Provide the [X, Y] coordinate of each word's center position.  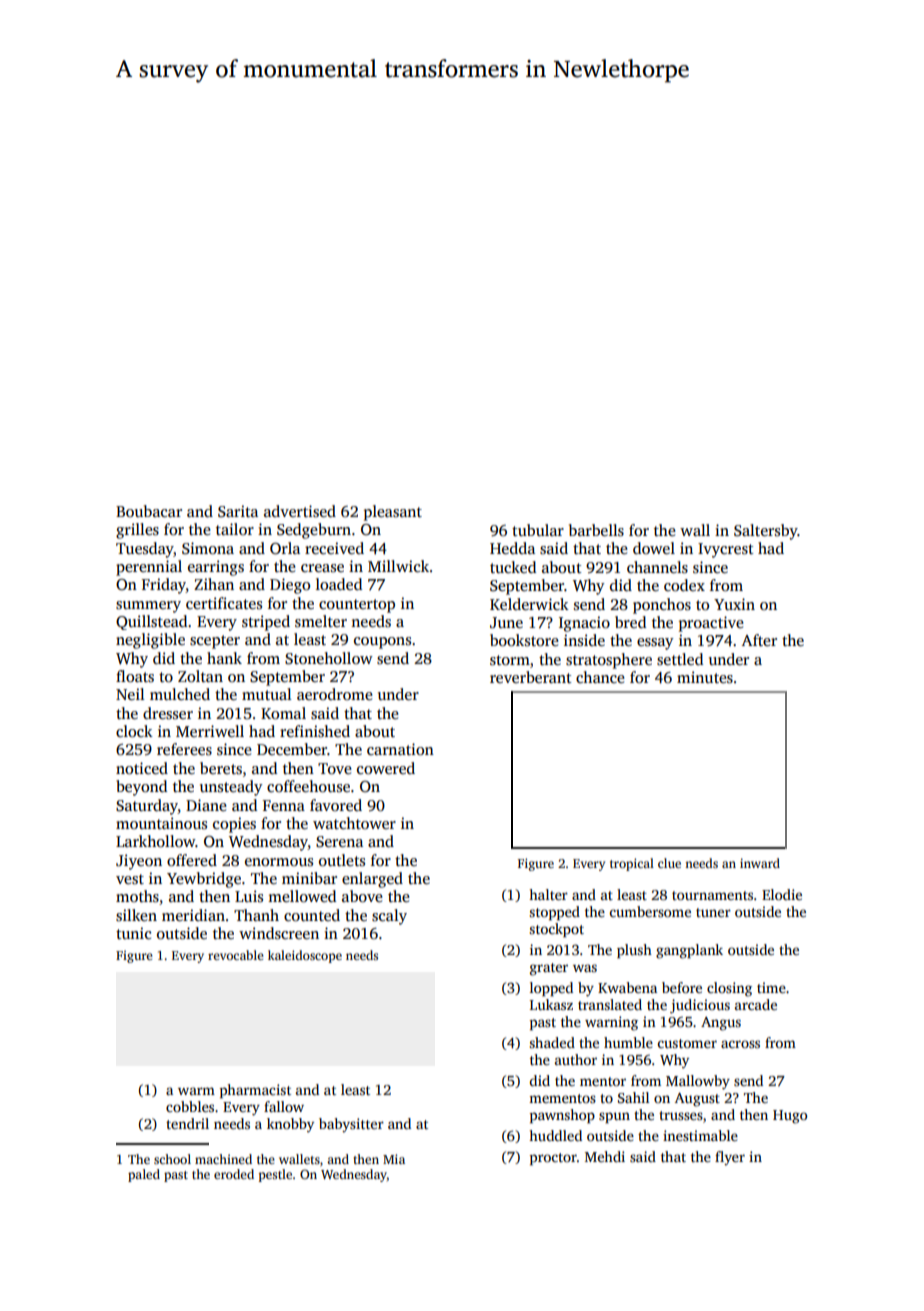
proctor [553, 1159]
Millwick [398, 566]
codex [684, 585]
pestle [275, 1175]
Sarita [238, 511]
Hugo [790, 1117]
